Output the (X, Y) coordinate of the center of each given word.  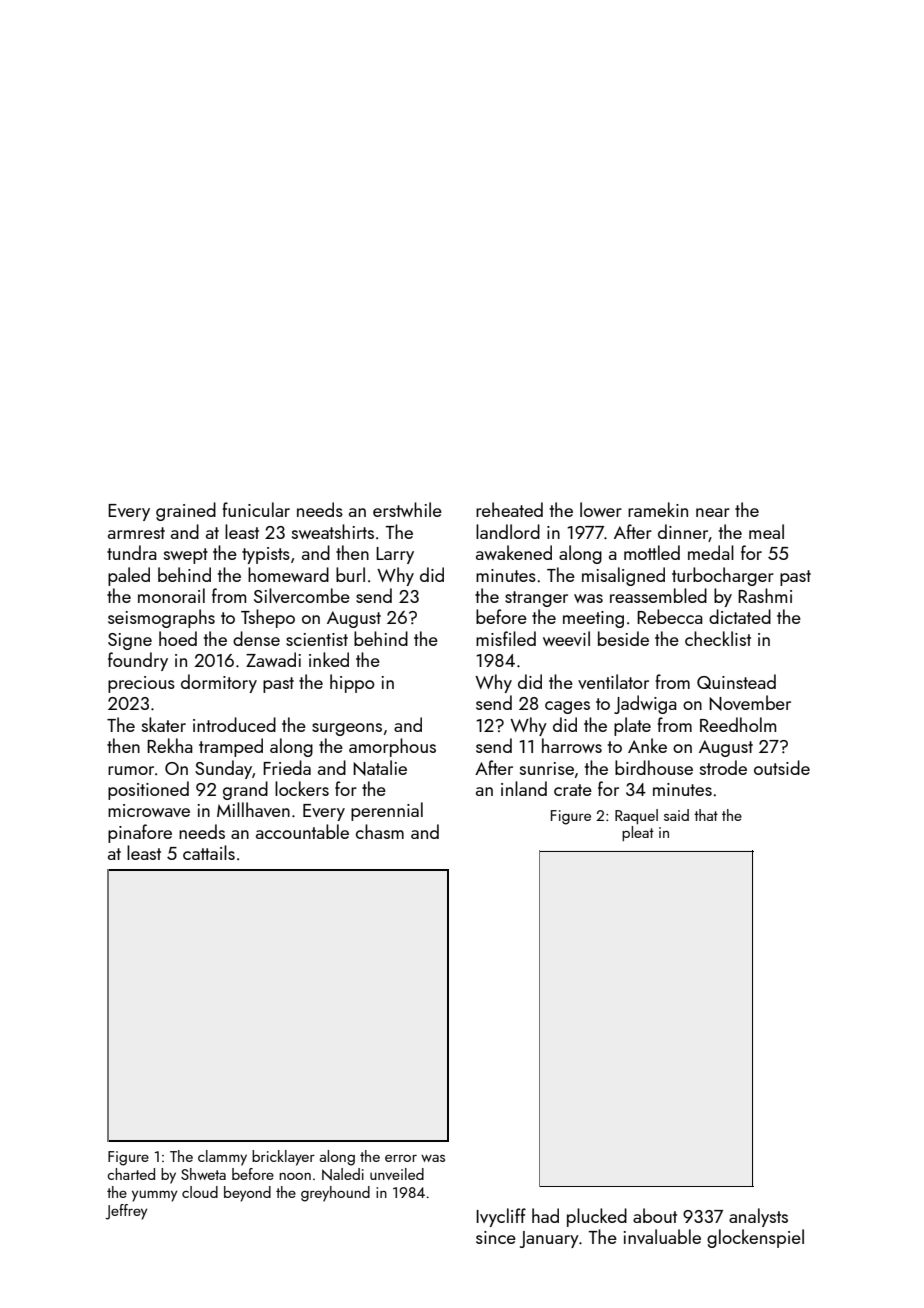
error (401, 1158)
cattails (209, 852)
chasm (380, 831)
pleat (638, 833)
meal (766, 531)
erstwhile (407, 509)
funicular (256, 509)
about (655, 1215)
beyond (247, 1194)
